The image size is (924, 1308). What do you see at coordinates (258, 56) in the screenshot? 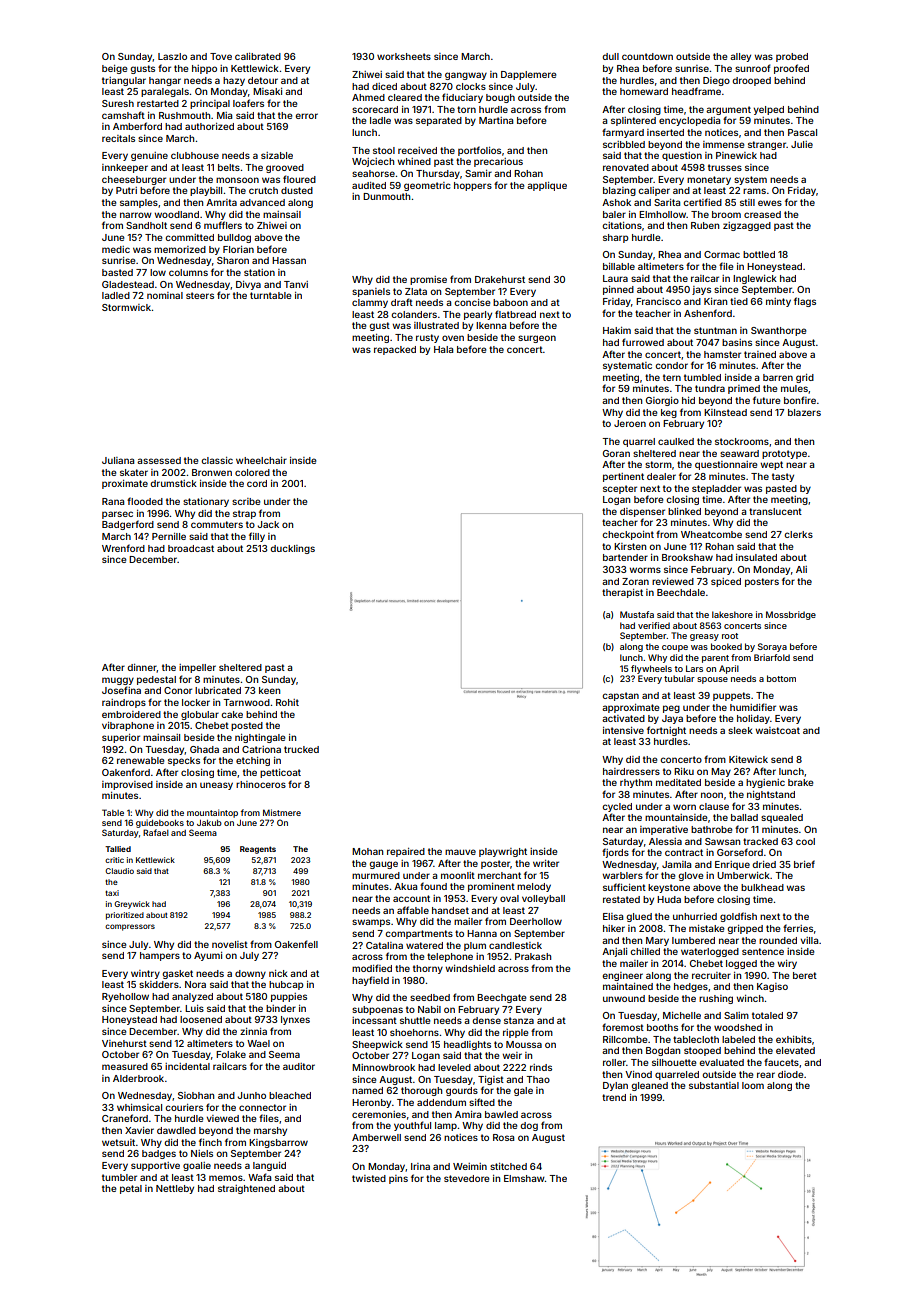
I see `calibrated` at bounding box center [258, 56].
